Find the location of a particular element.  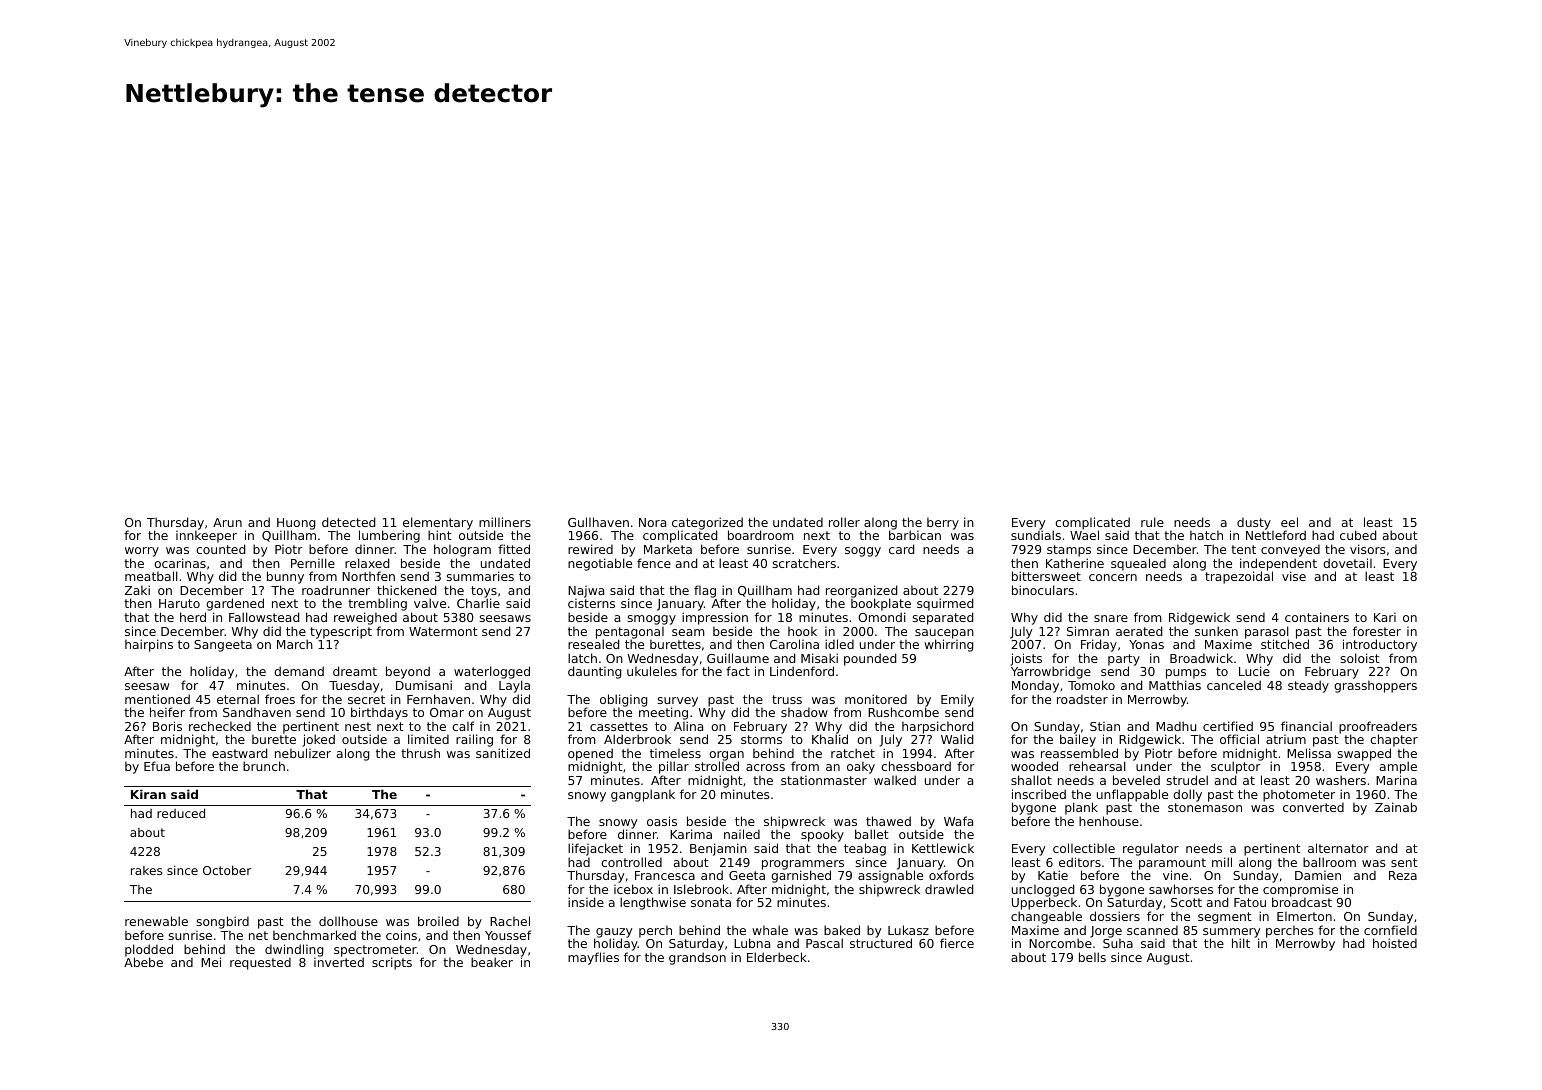

chapter is located at coordinates (1394, 740).
